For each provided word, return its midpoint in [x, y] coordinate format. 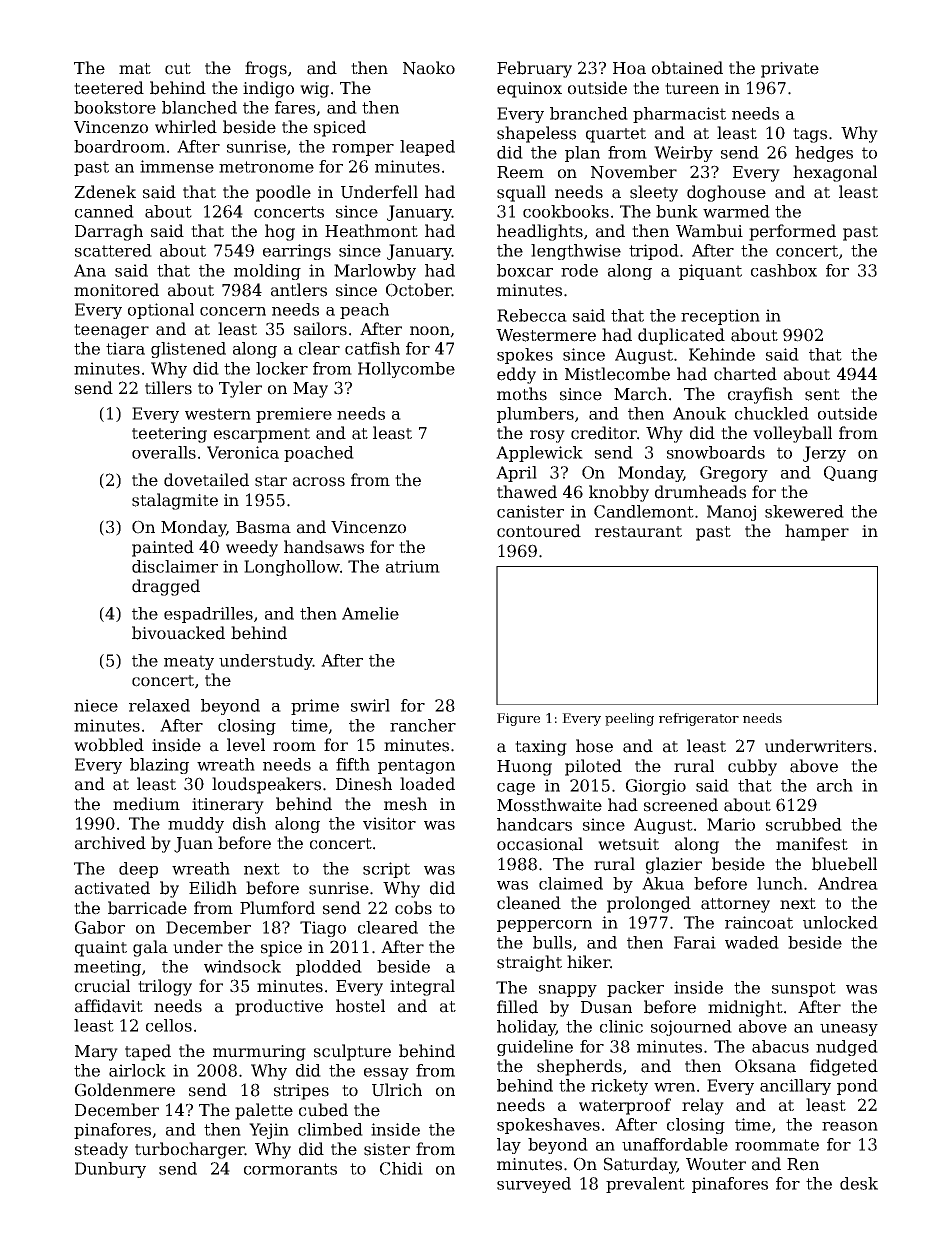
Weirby [683, 154]
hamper [817, 532]
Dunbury [110, 1170]
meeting [107, 968]
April [516, 474]
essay [386, 1074]
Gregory [734, 474]
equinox [529, 90]
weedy [252, 548]
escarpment [262, 435]
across [319, 482]
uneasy [849, 1030]
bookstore [115, 107]
